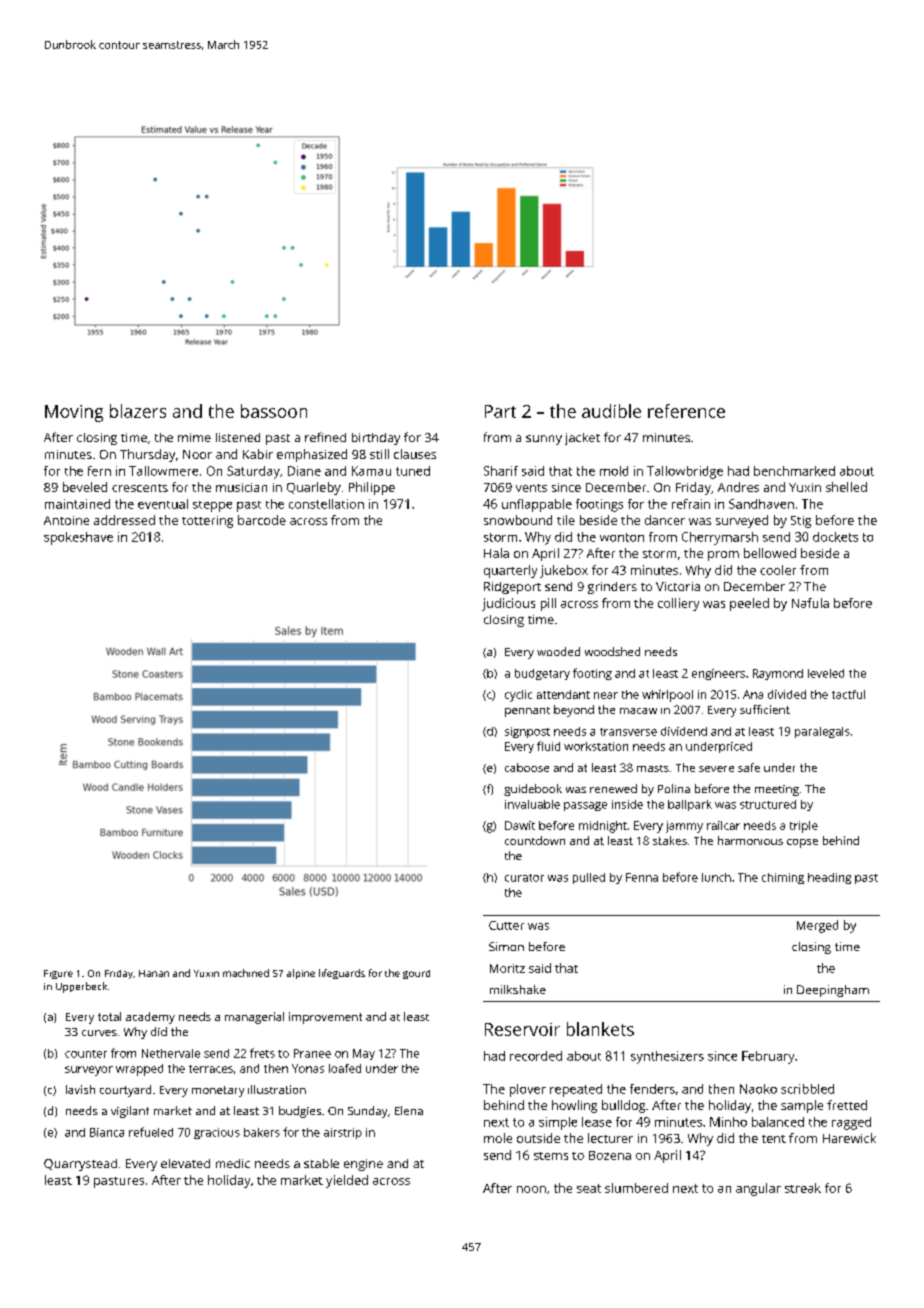 The image size is (924, 1308). What do you see at coordinates (518, 696) in the screenshot?
I see `cyclic` at bounding box center [518, 696].
